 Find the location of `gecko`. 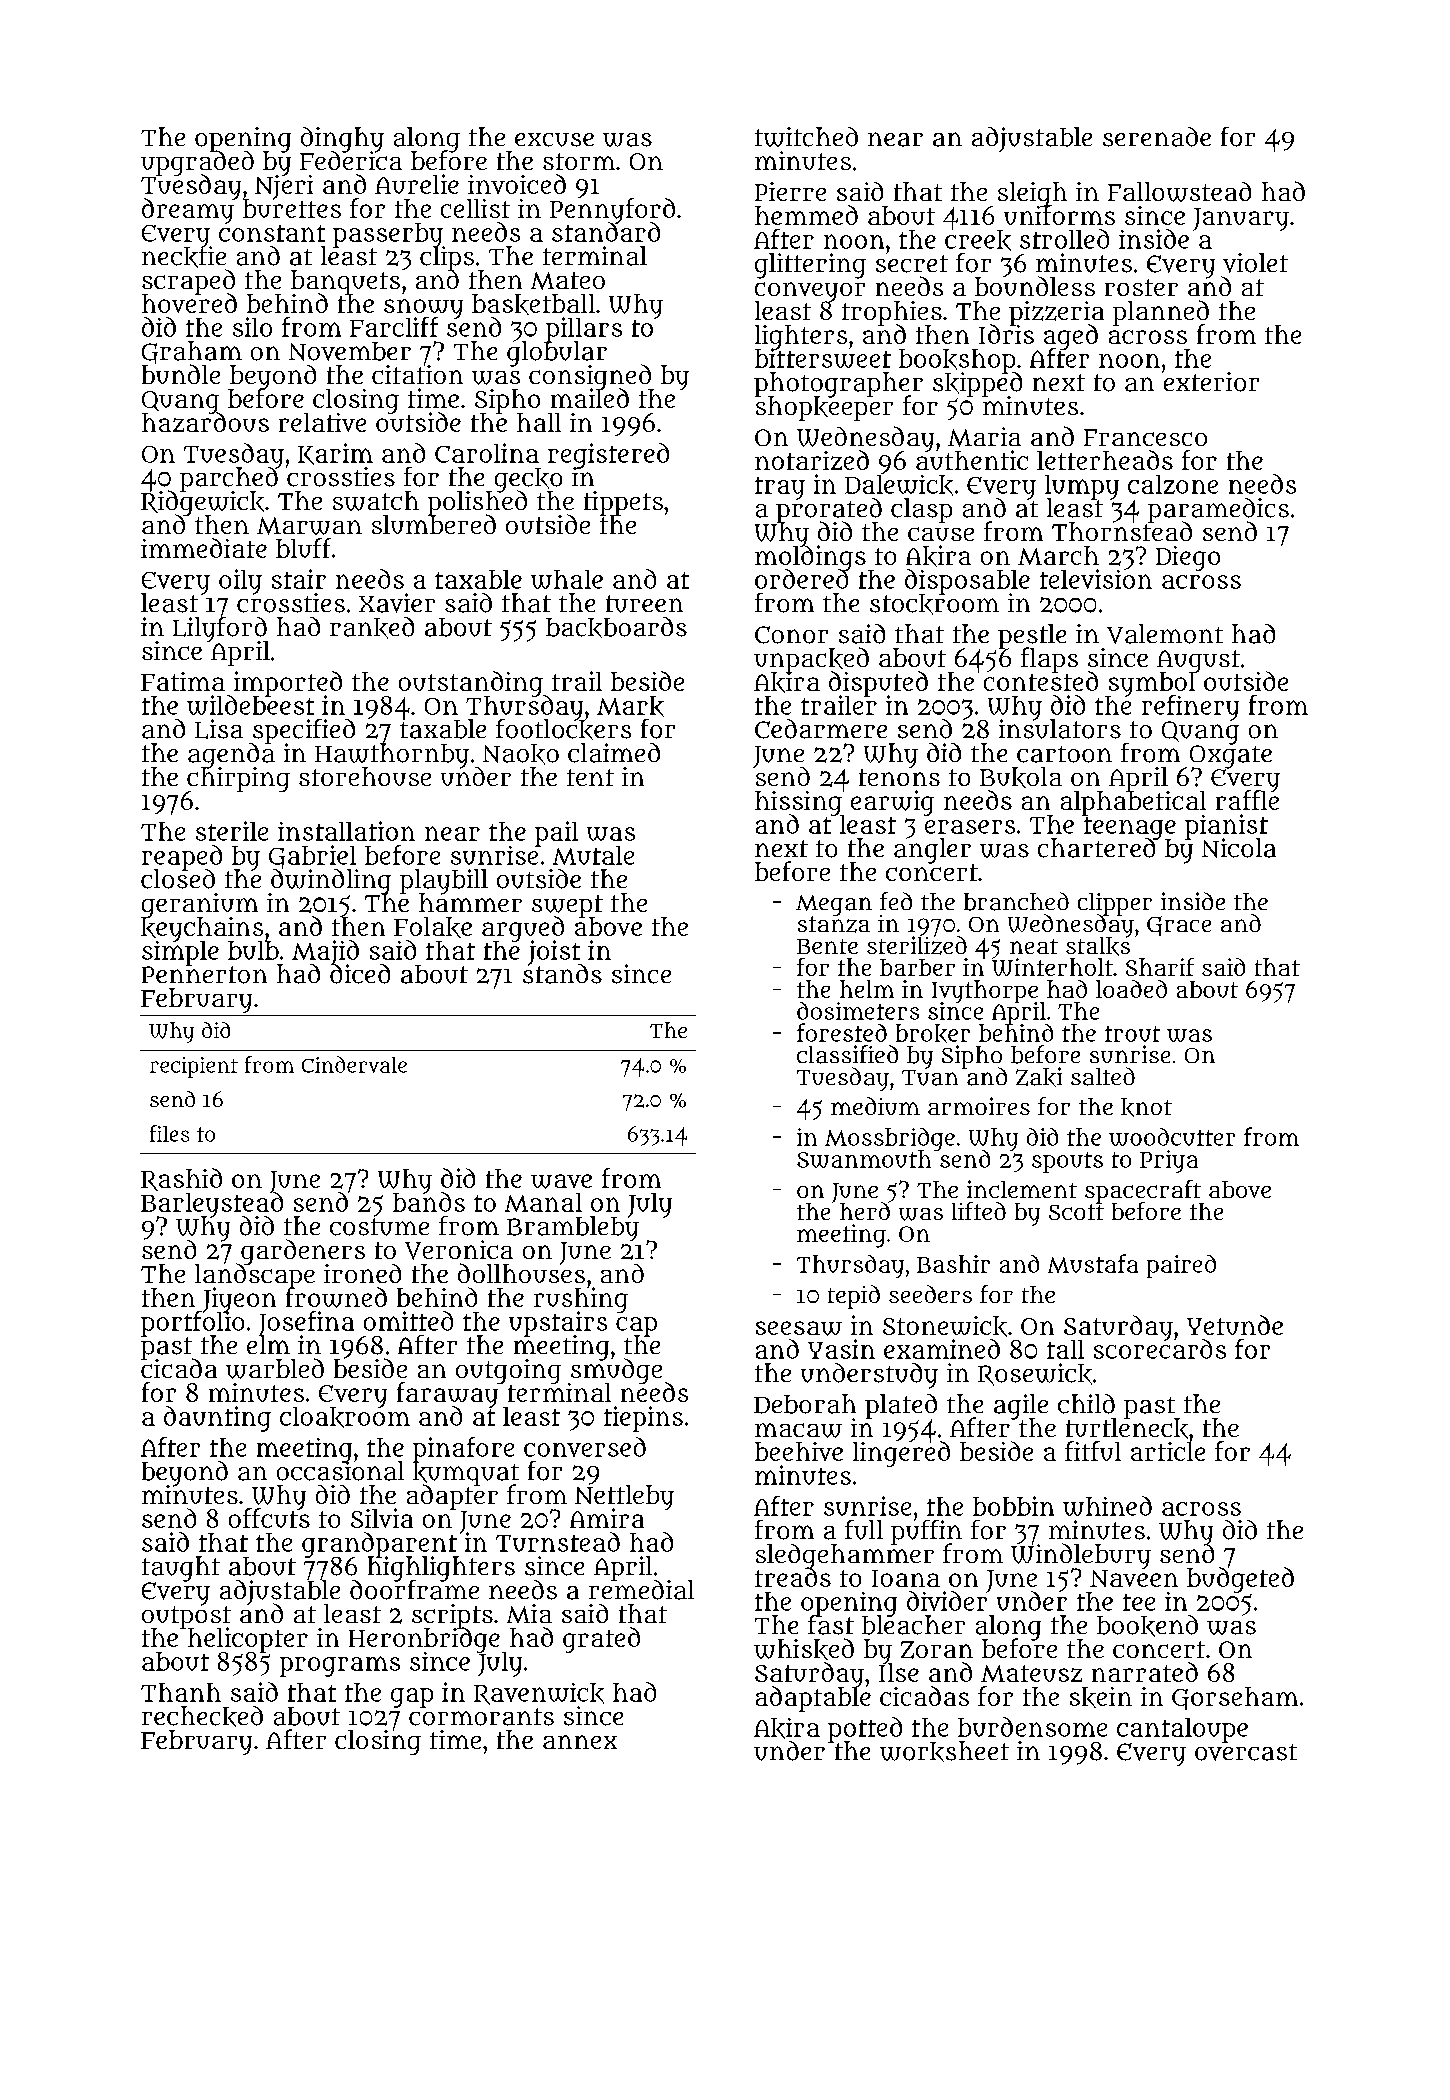

gecko is located at coordinates (528, 480).
